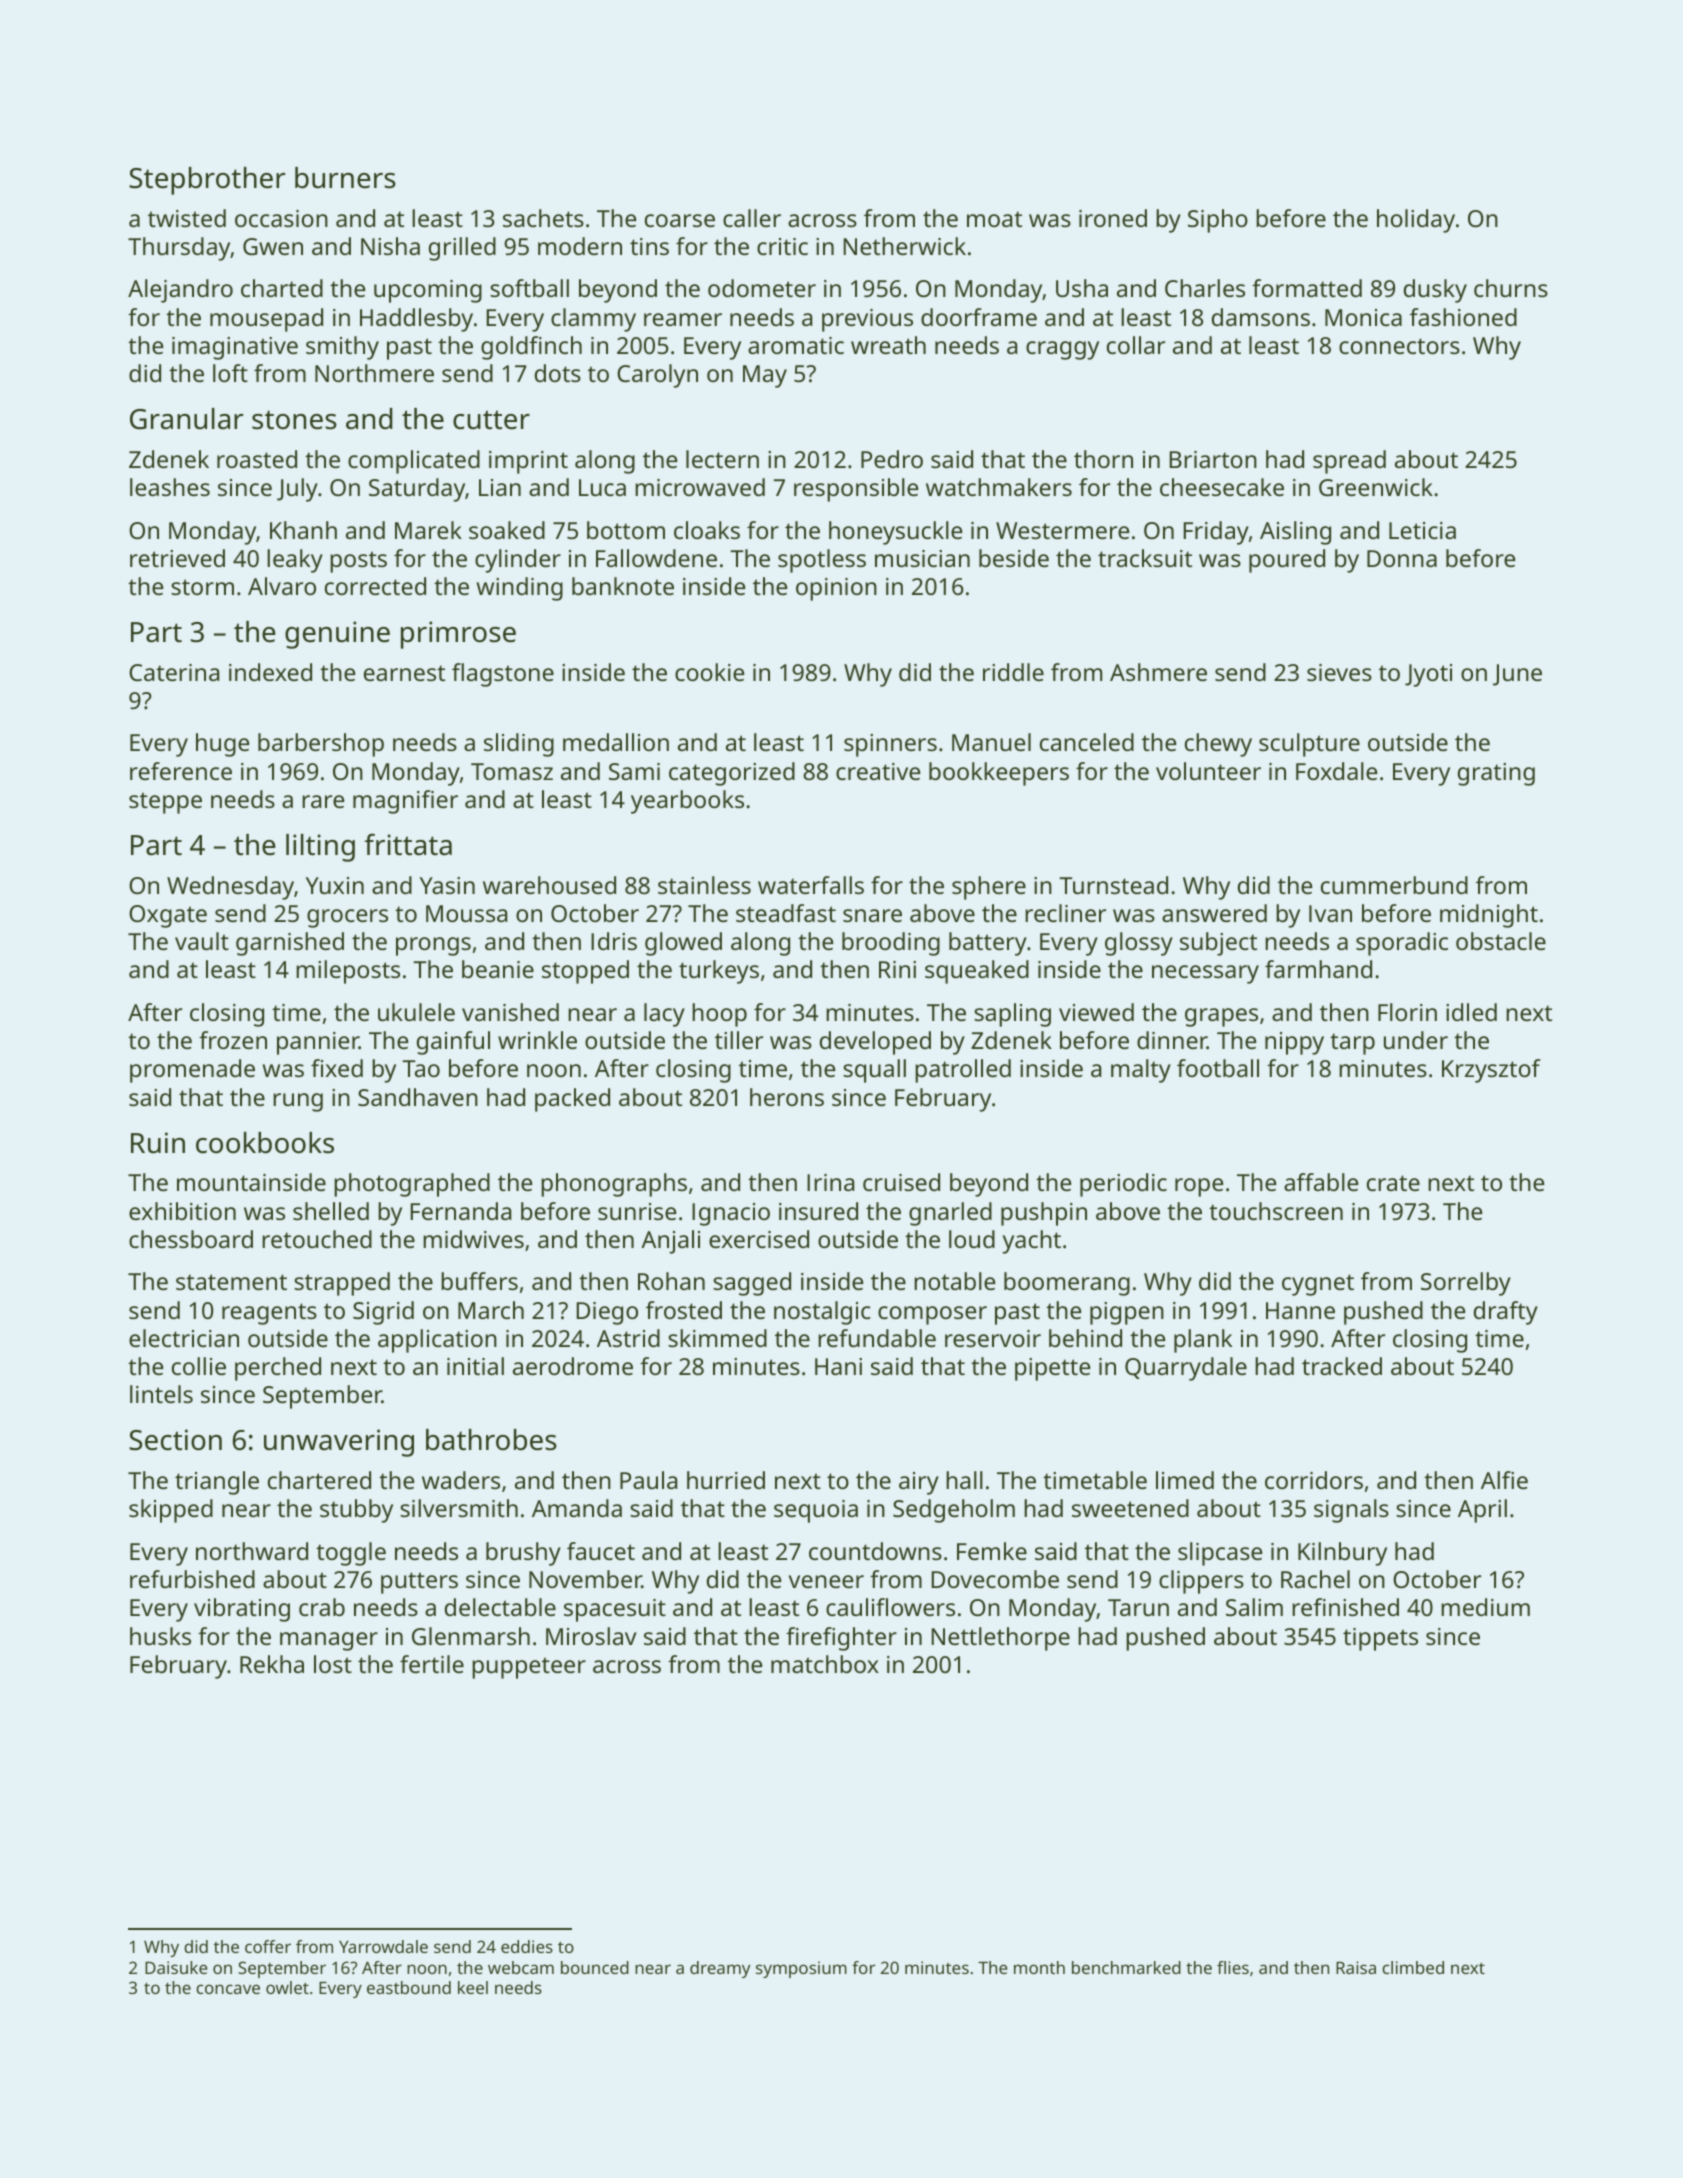  I want to click on Rekha, so click(272, 1664).
